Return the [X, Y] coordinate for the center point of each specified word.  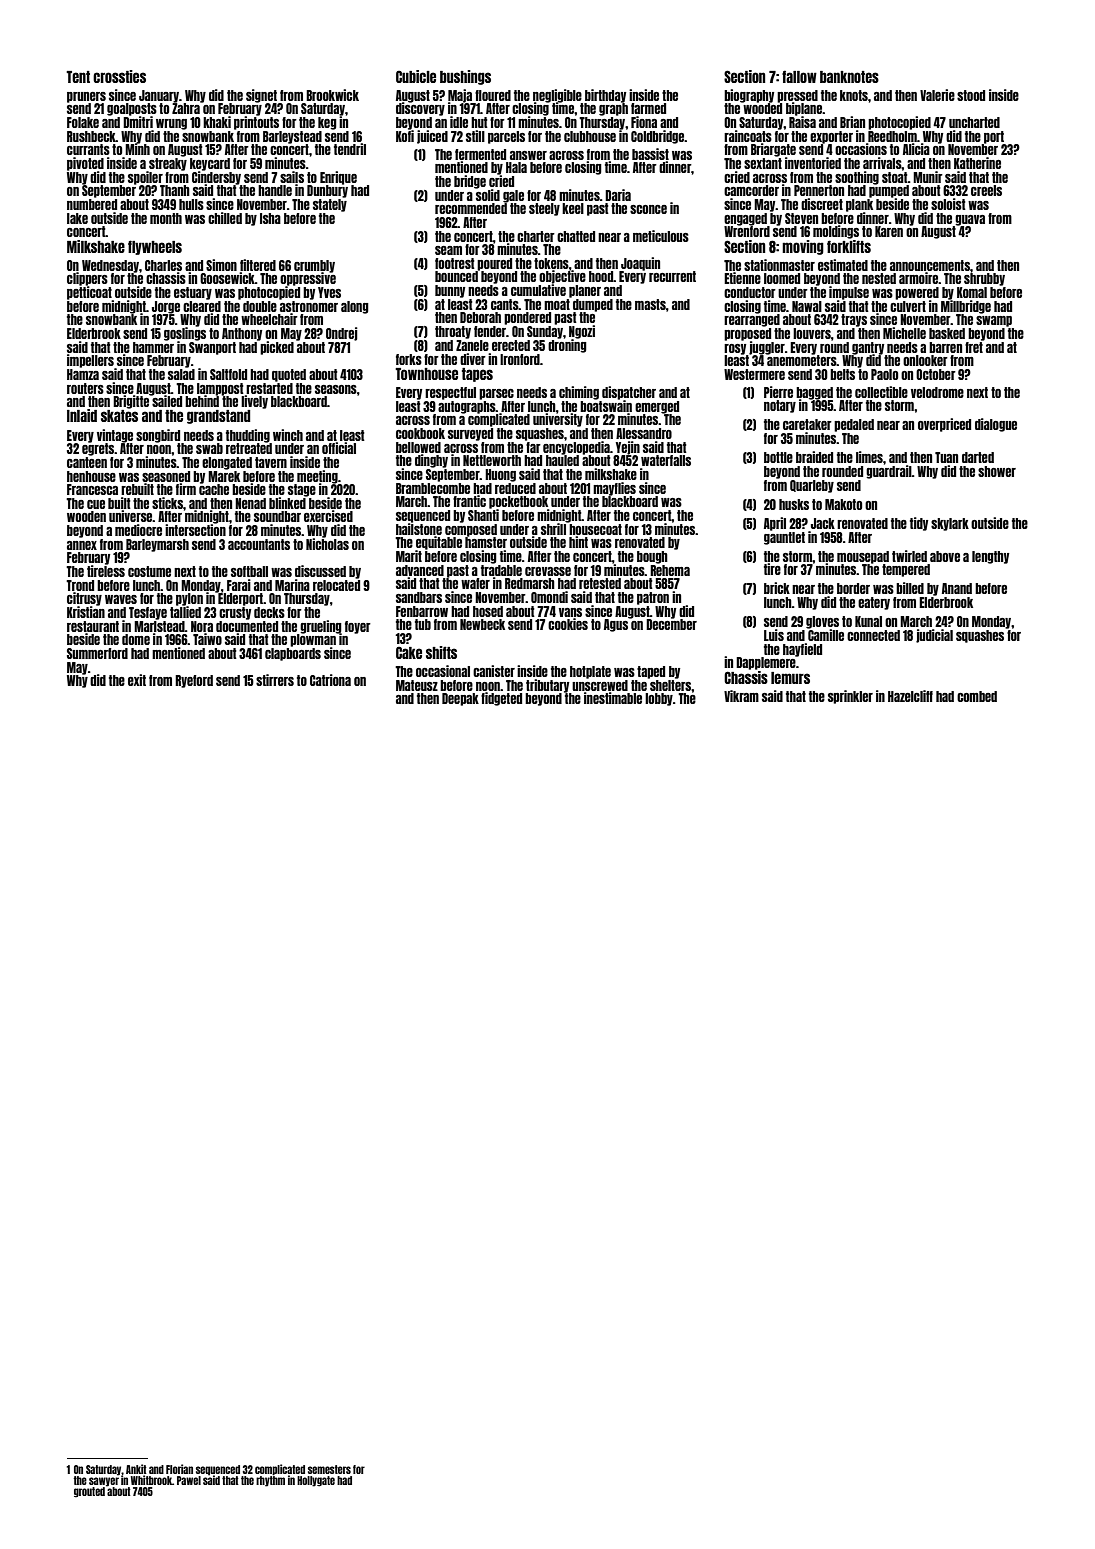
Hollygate [316, 1481]
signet [261, 96]
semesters [329, 1469]
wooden [86, 516]
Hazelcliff [910, 696]
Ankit [136, 1469]
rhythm [270, 1481]
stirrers [275, 680]
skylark [950, 524]
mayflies [614, 489]
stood [971, 95]
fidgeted [501, 699]
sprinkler [850, 697]
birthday [605, 96]
